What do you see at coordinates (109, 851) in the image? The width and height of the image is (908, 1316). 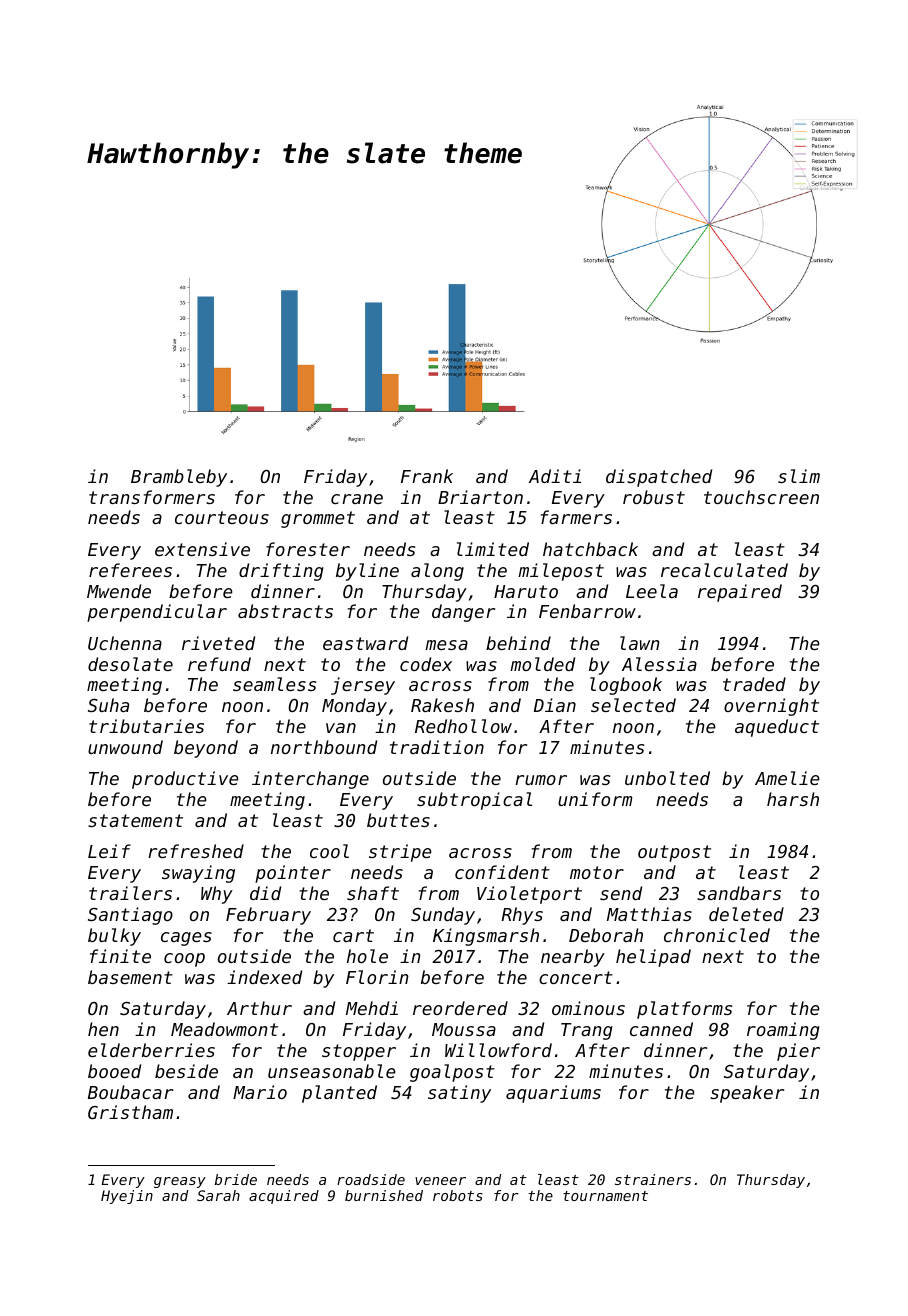 I see `Leif` at bounding box center [109, 851].
